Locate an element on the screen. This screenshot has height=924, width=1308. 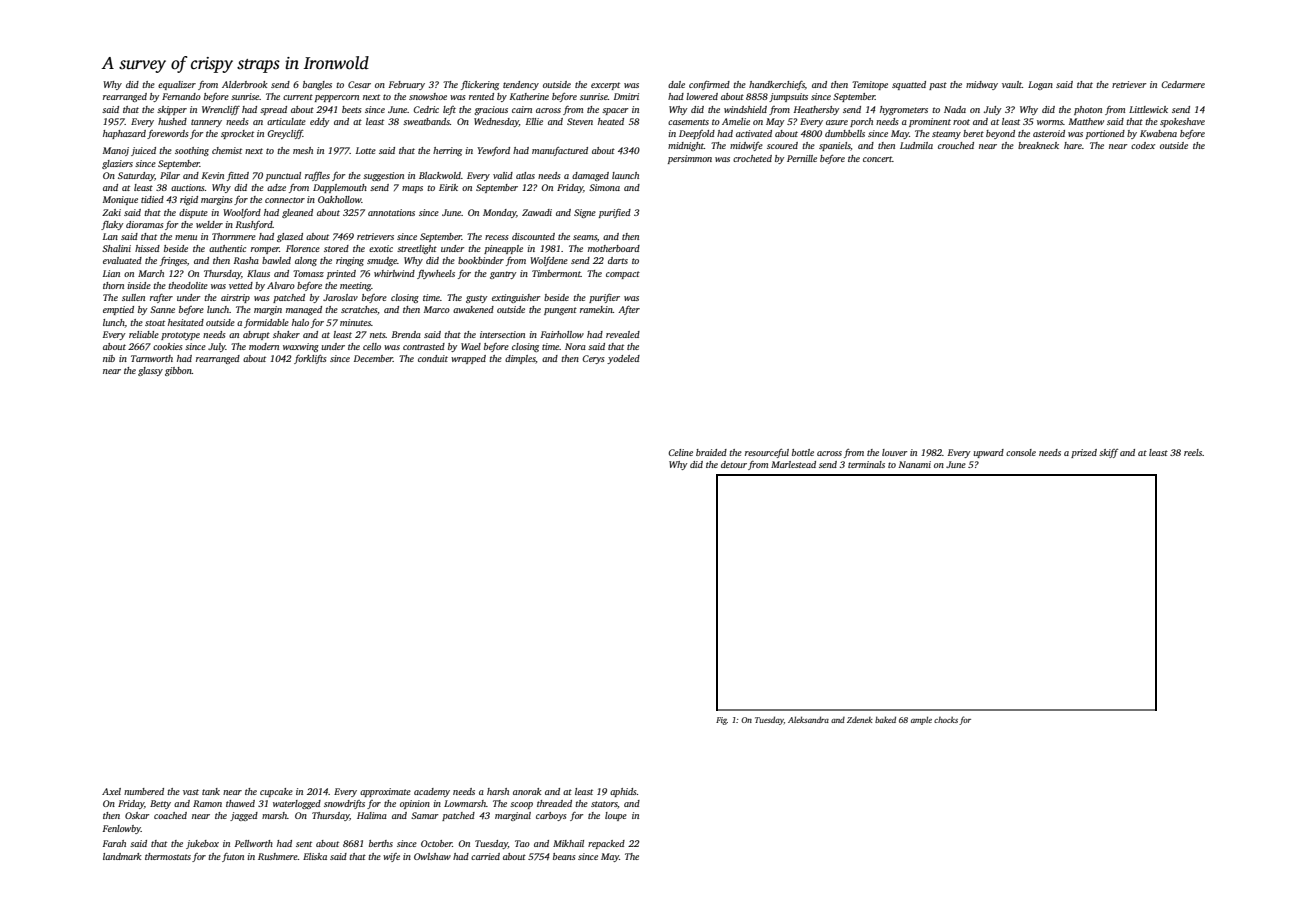
chocks is located at coordinates (946, 720).
